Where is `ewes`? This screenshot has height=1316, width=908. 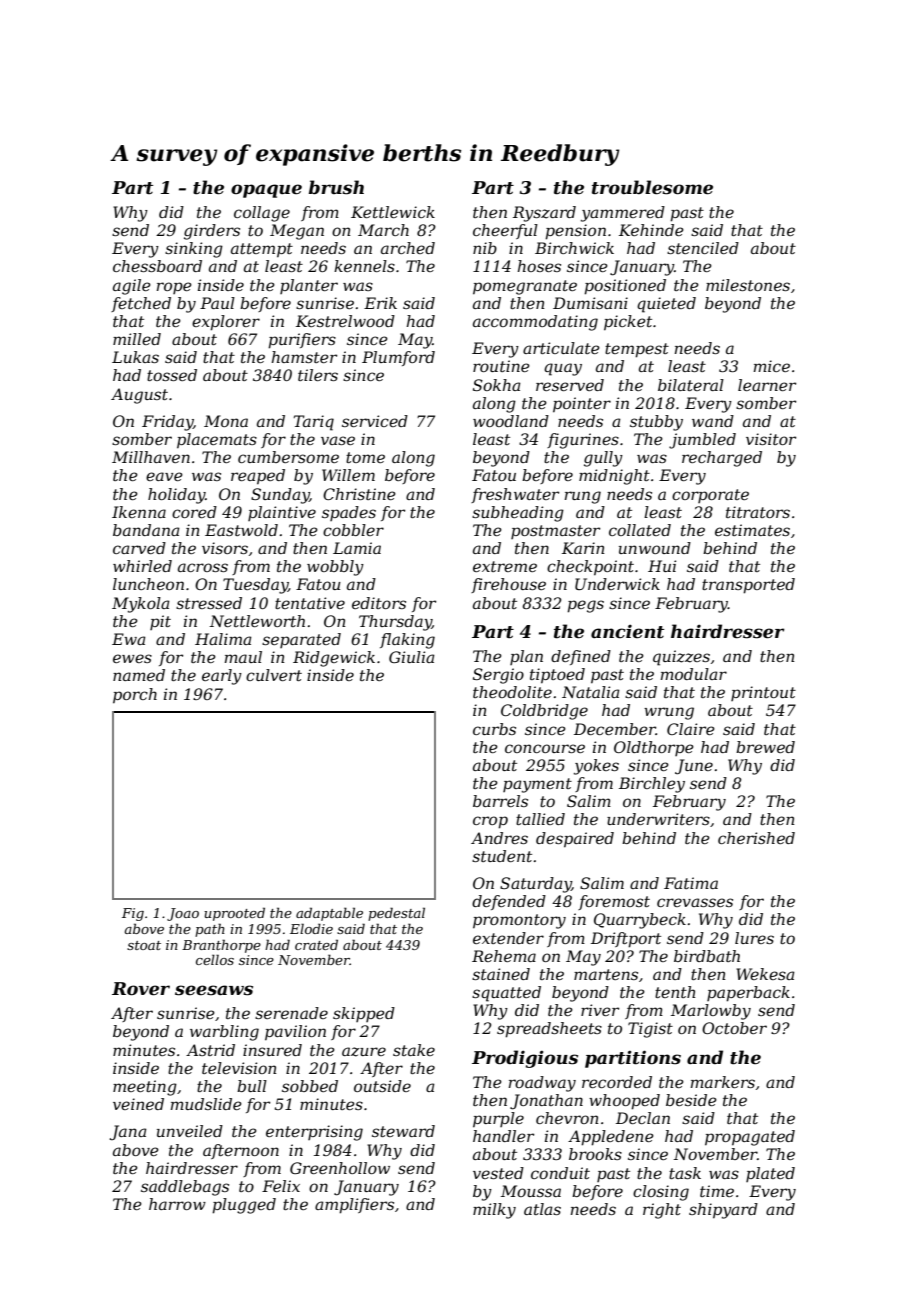
ewes is located at coordinates (132, 658).
